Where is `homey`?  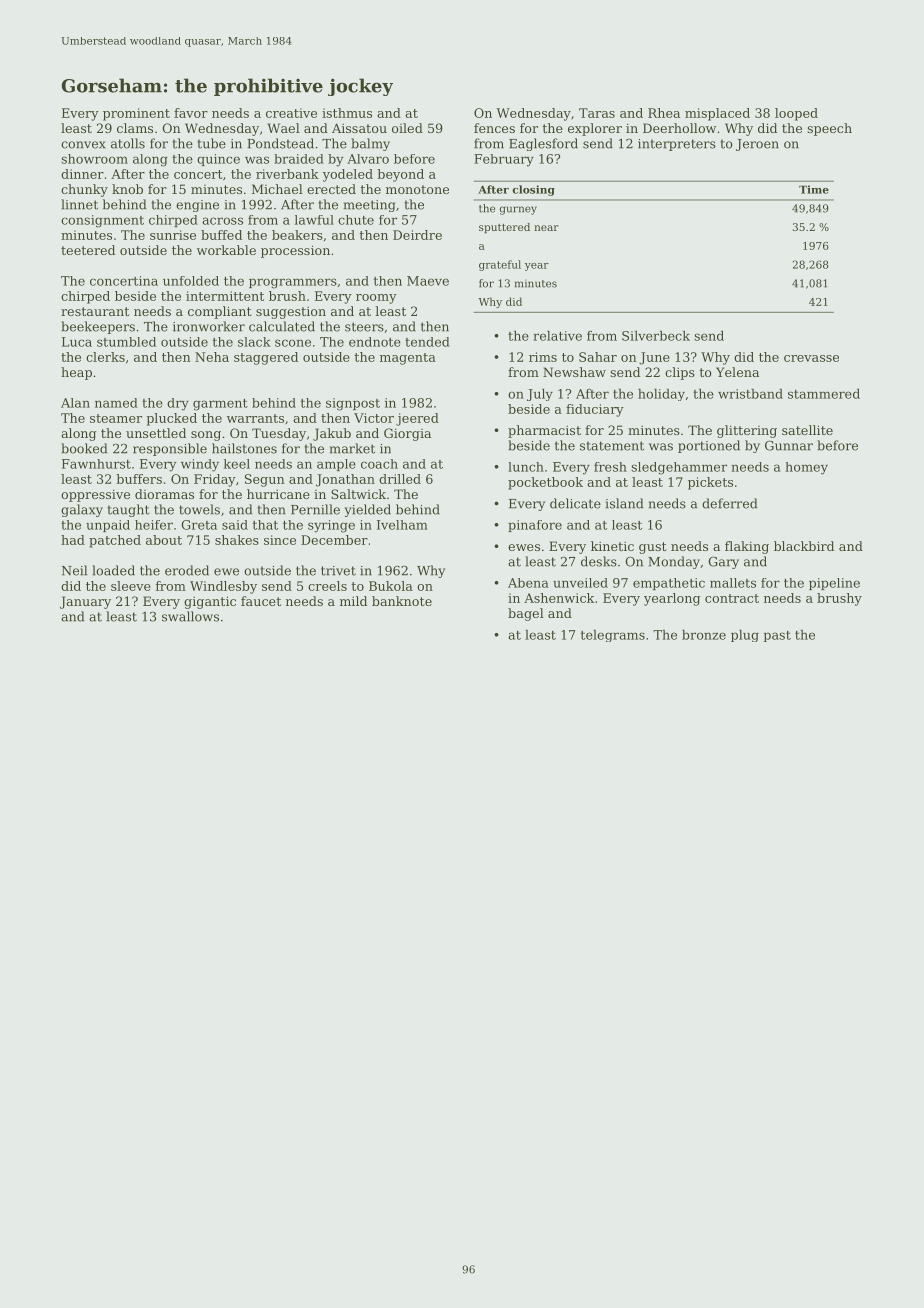
homey is located at coordinates (807, 468).
